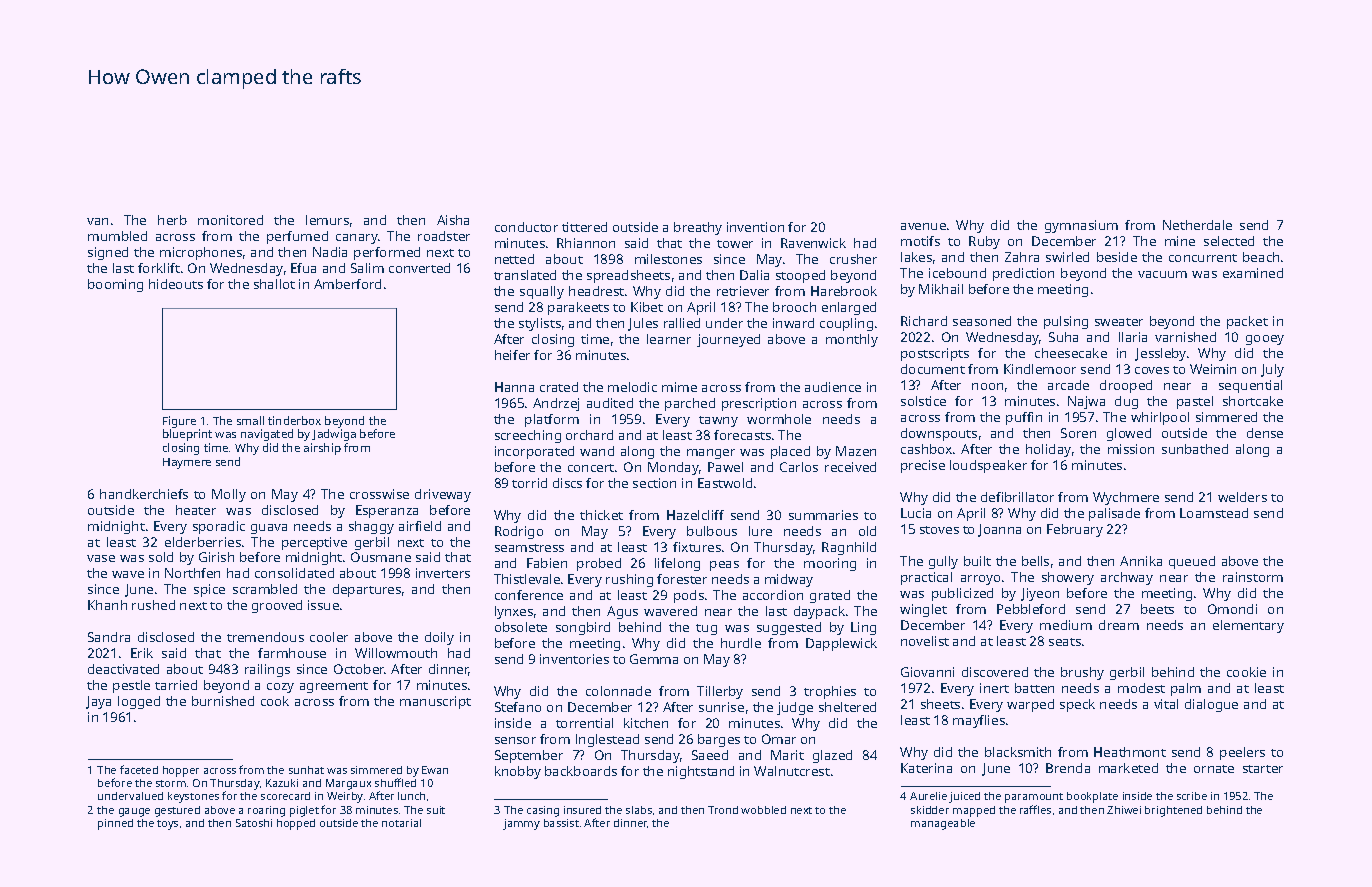  Describe the element at coordinates (223, 701) in the screenshot. I see `burnished` at that location.
